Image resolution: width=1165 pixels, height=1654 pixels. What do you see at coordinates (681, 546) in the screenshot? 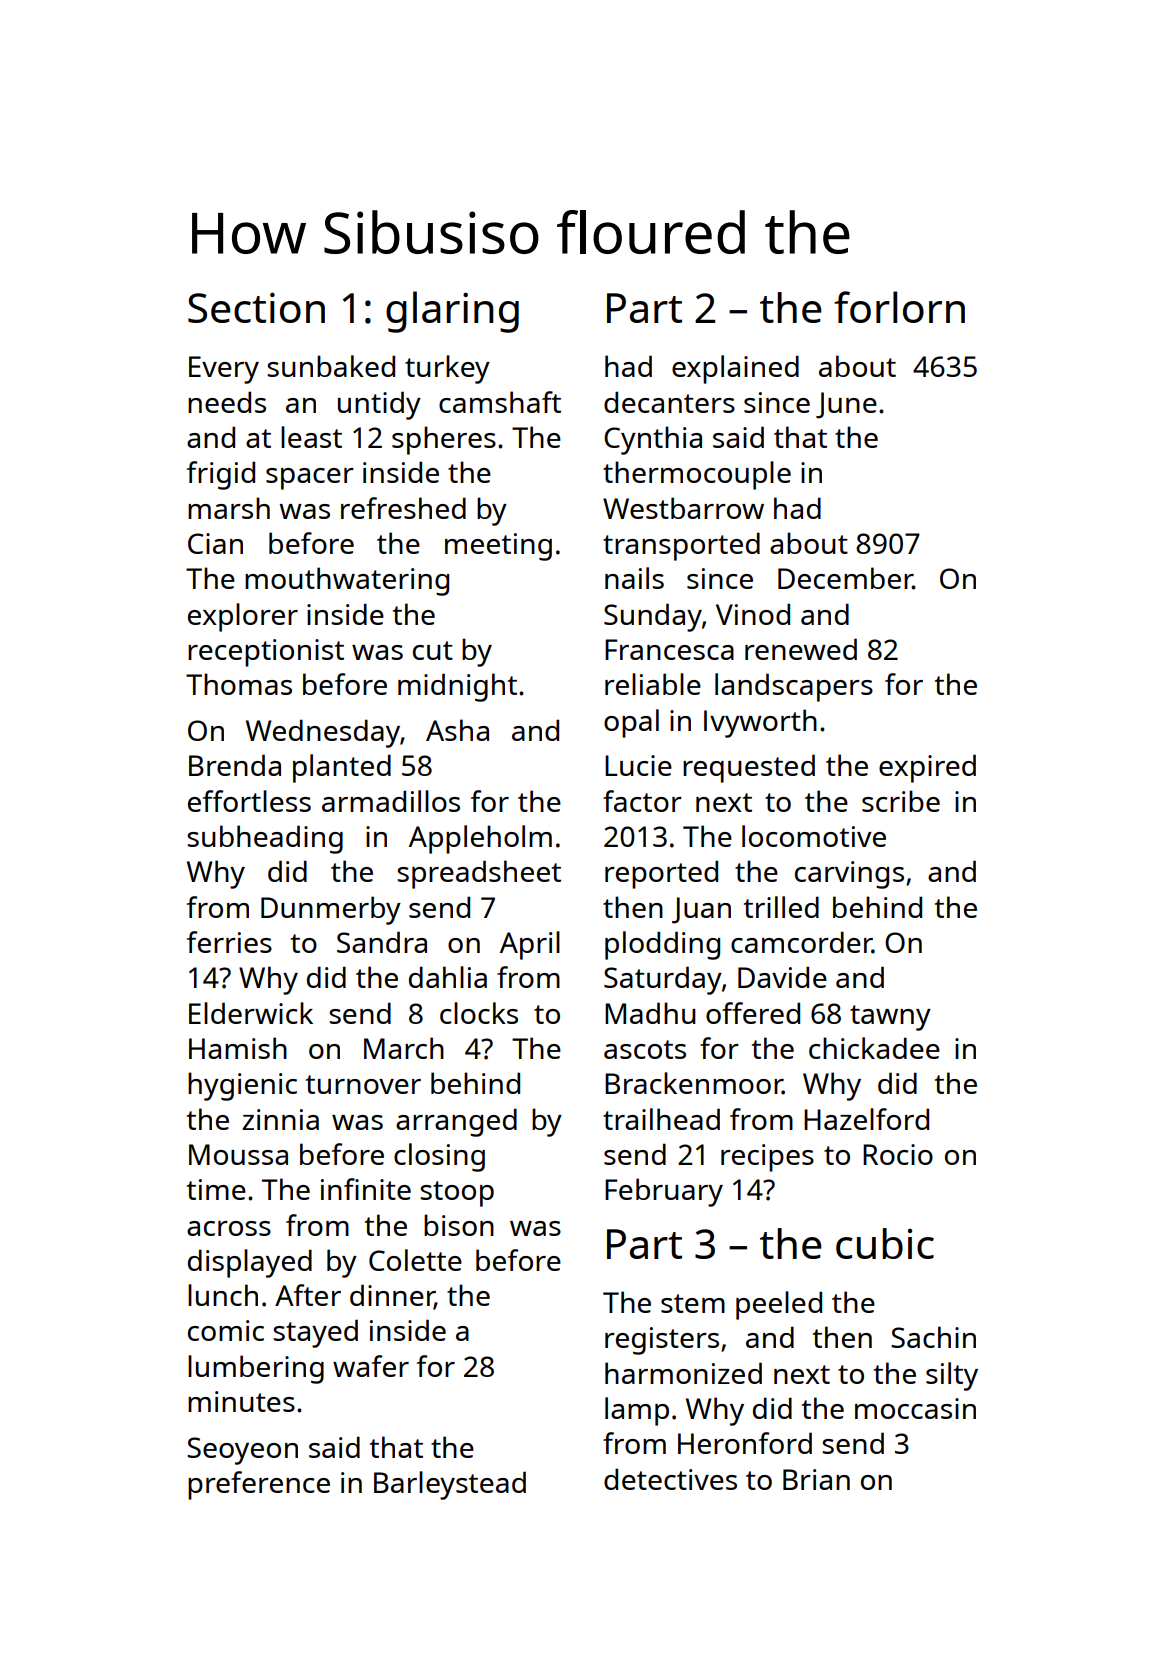
I see `transported` at bounding box center [681, 546].
